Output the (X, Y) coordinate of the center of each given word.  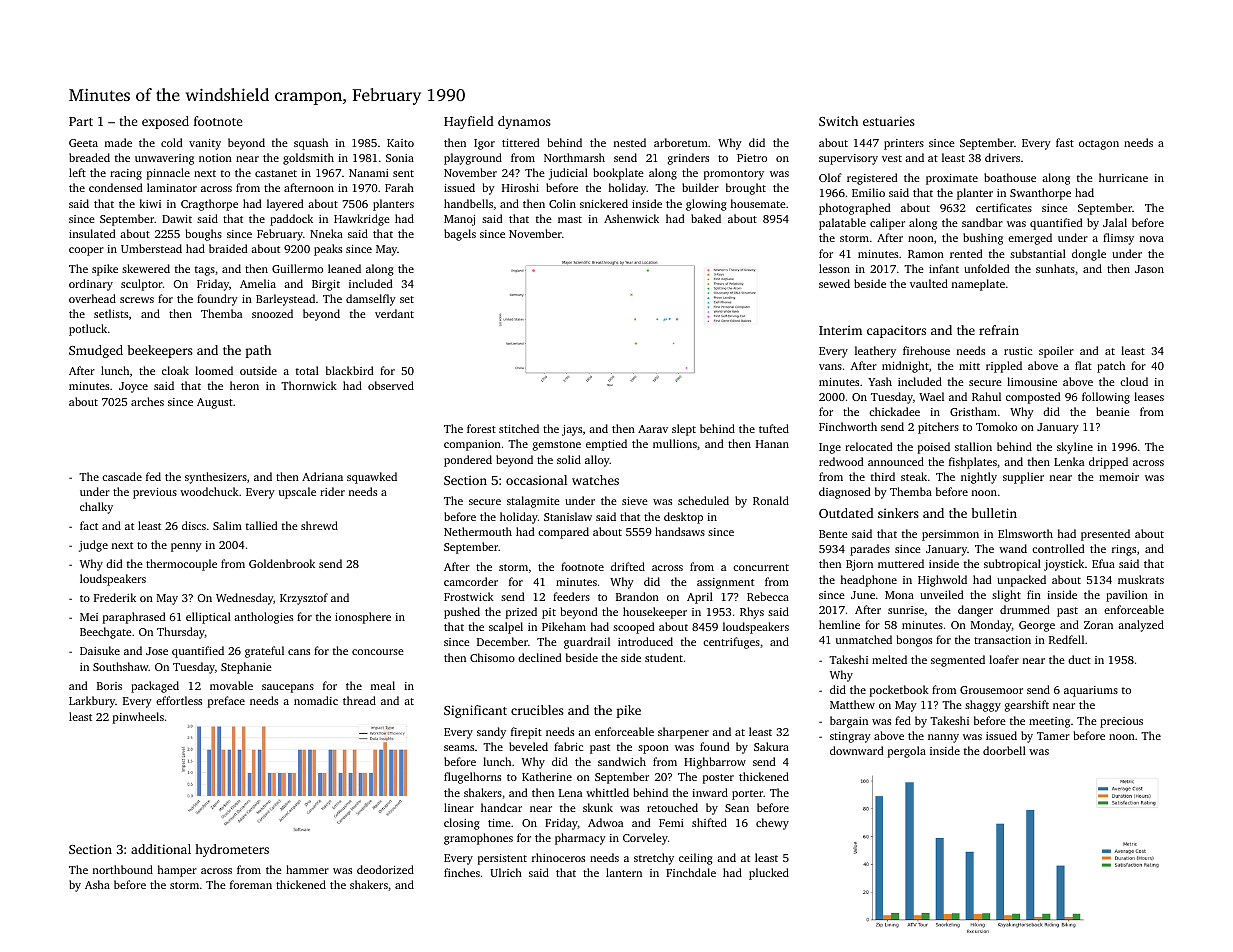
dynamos (524, 122)
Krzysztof (304, 599)
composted (1033, 398)
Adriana (322, 476)
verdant (394, 313)
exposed (165, 122)
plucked (769, 874)
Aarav (653, 429)
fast (1065, 142)
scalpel (506, 628)
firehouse (926, 350)
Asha (97, 884)
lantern (624, 872)
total (307, 370)
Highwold (942, 581)
